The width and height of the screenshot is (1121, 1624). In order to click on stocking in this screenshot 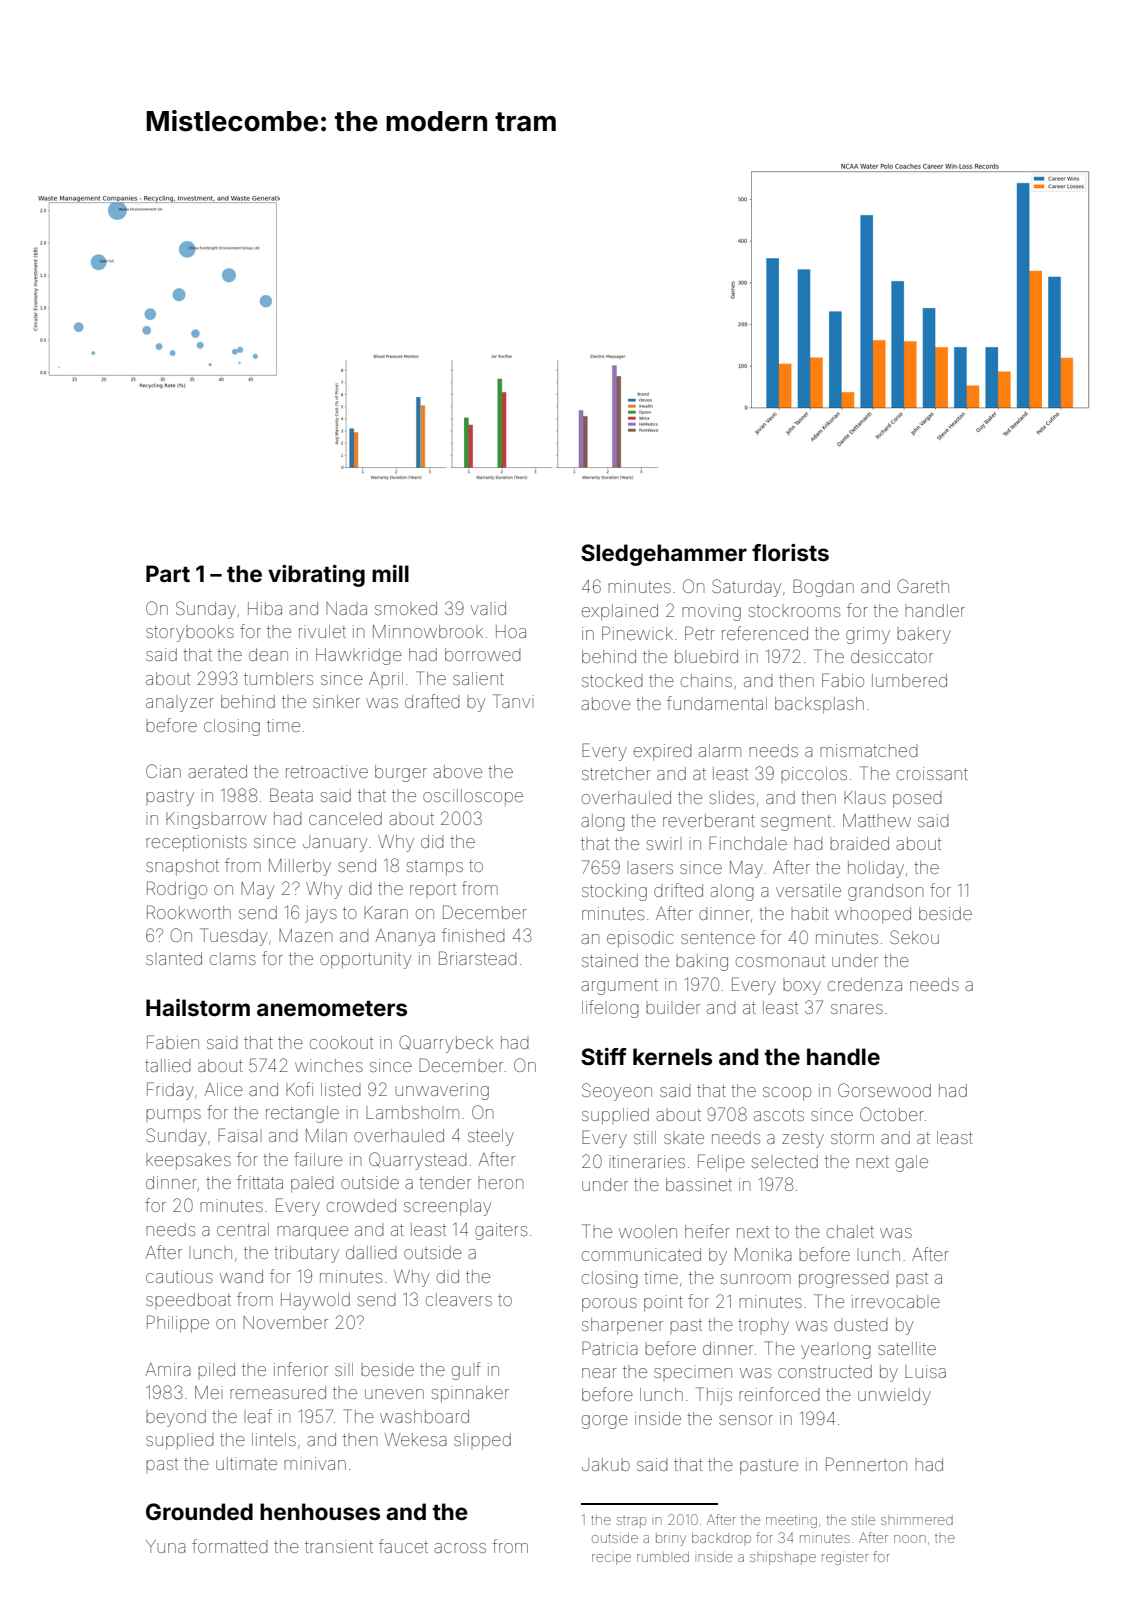, I will do `click(614, 892)`.
